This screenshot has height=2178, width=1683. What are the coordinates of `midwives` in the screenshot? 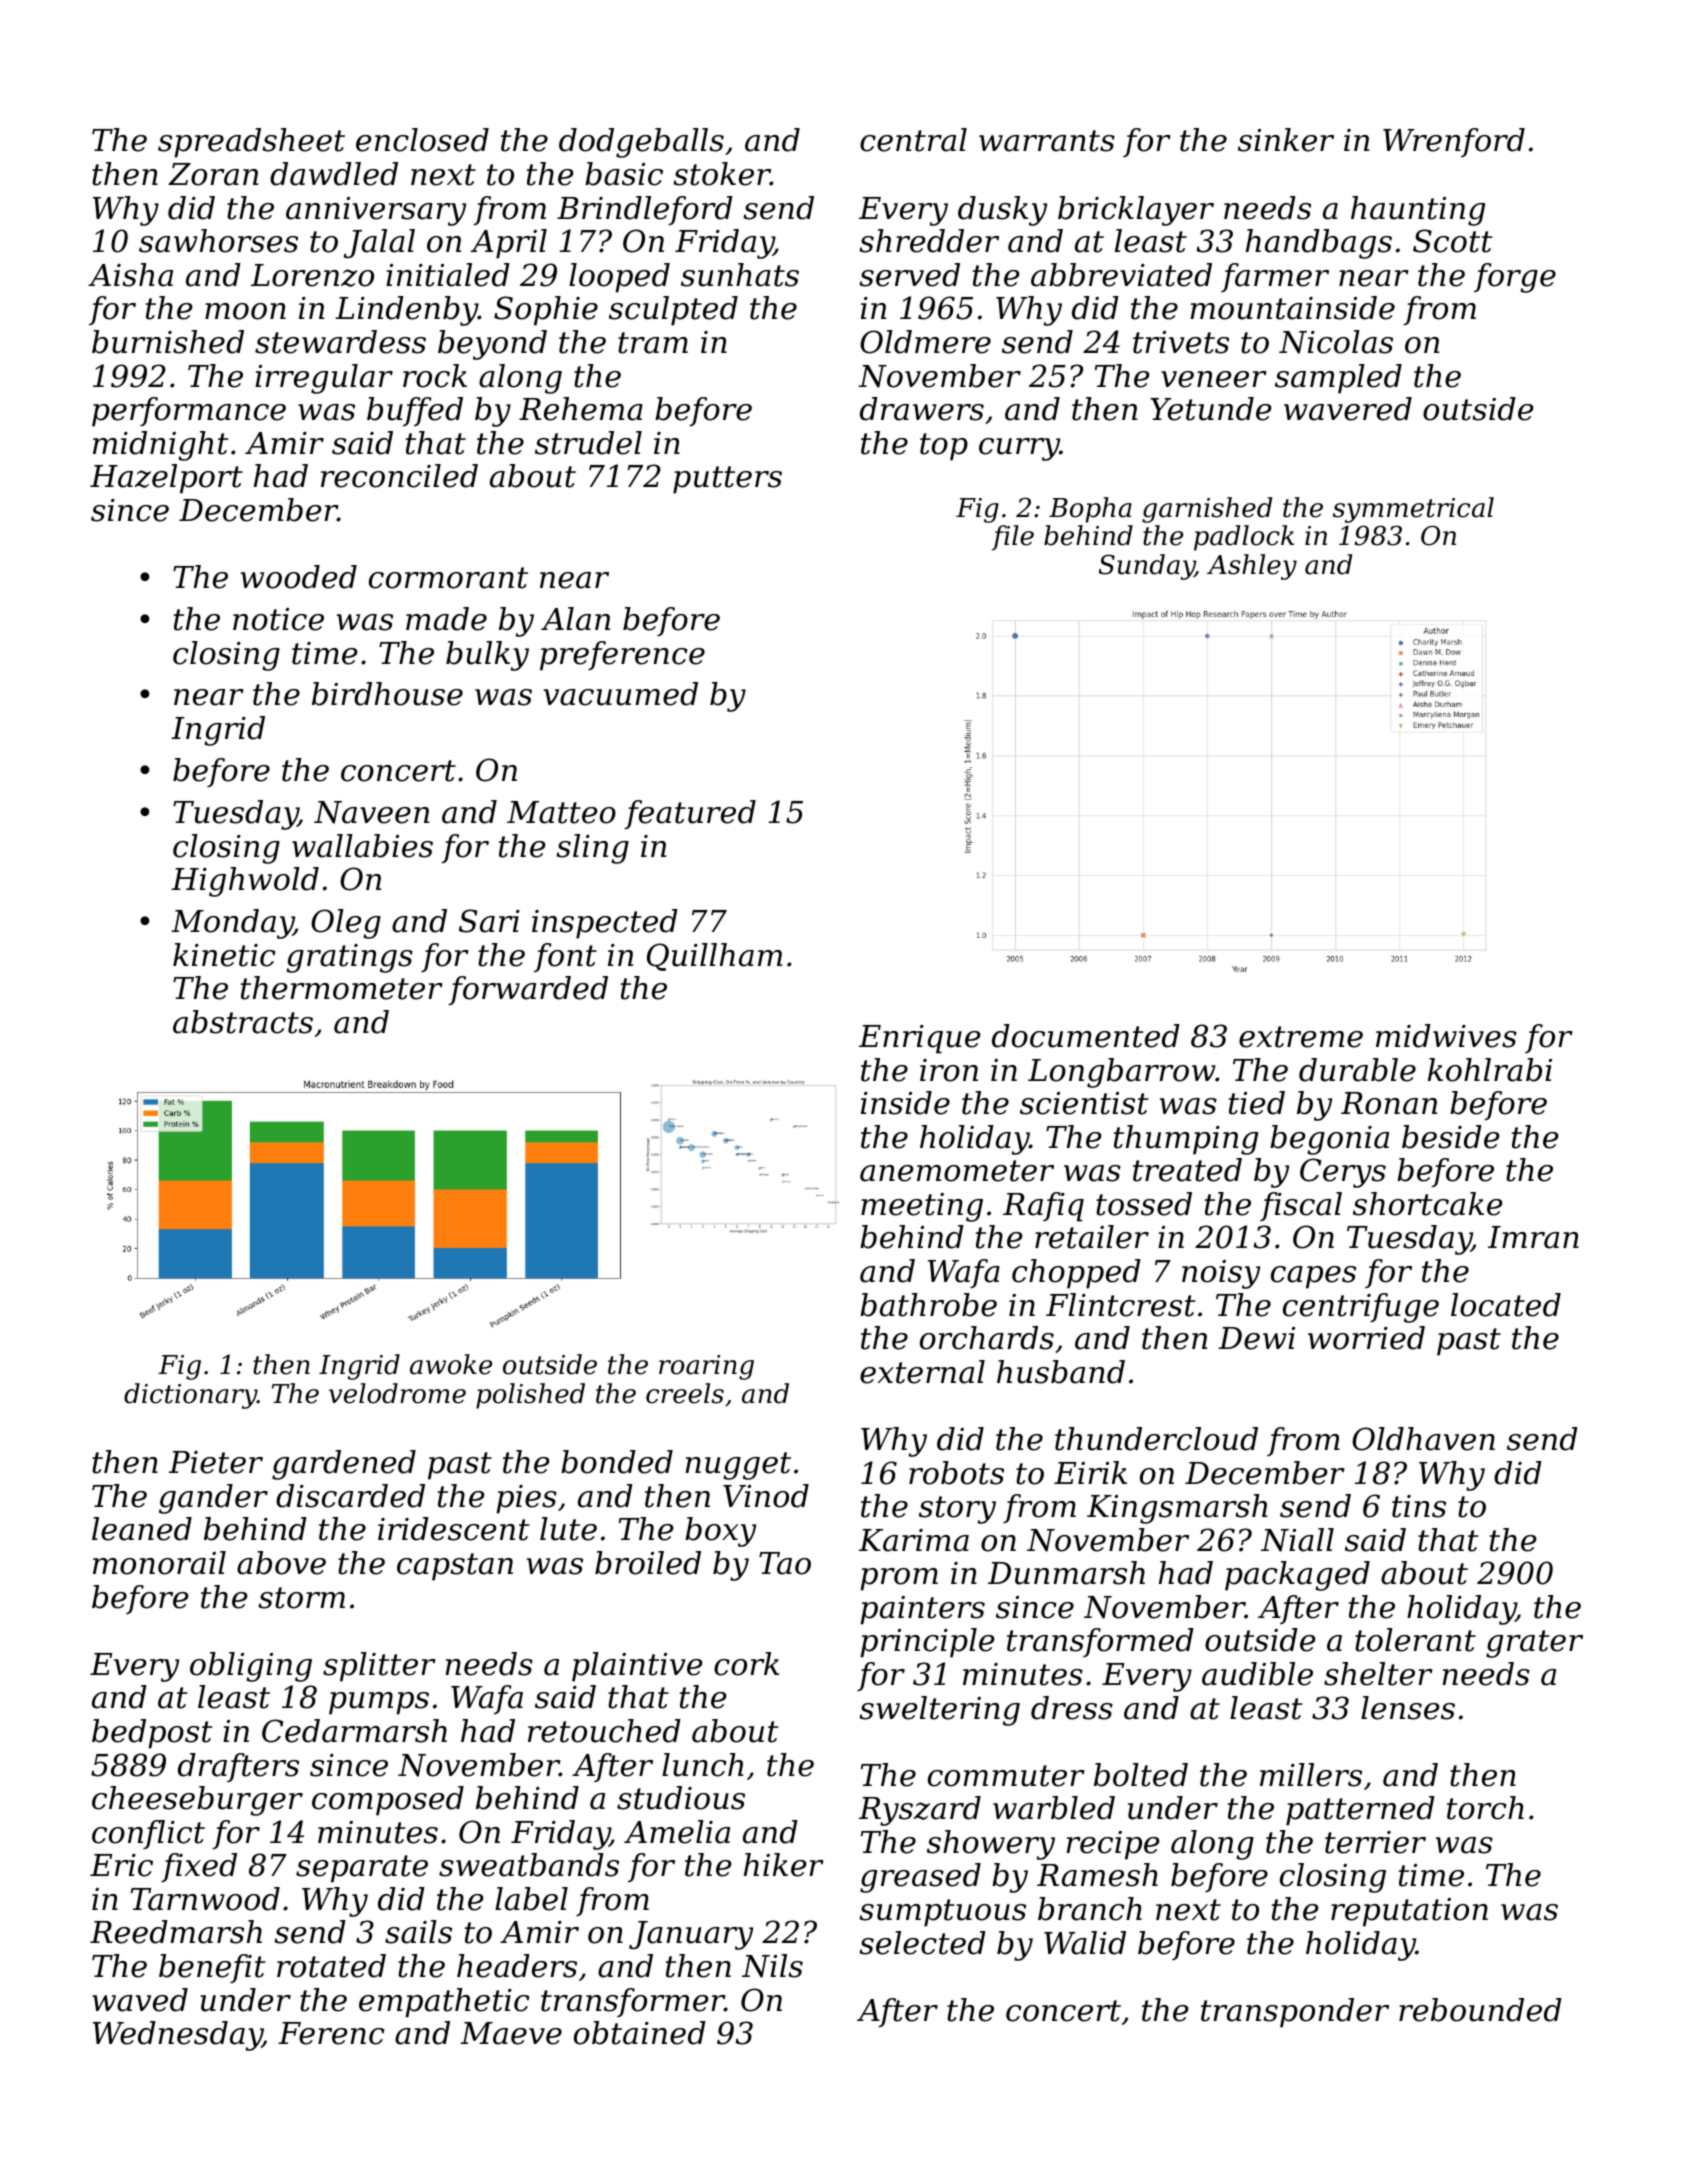 It's located at (1446, 1036).
